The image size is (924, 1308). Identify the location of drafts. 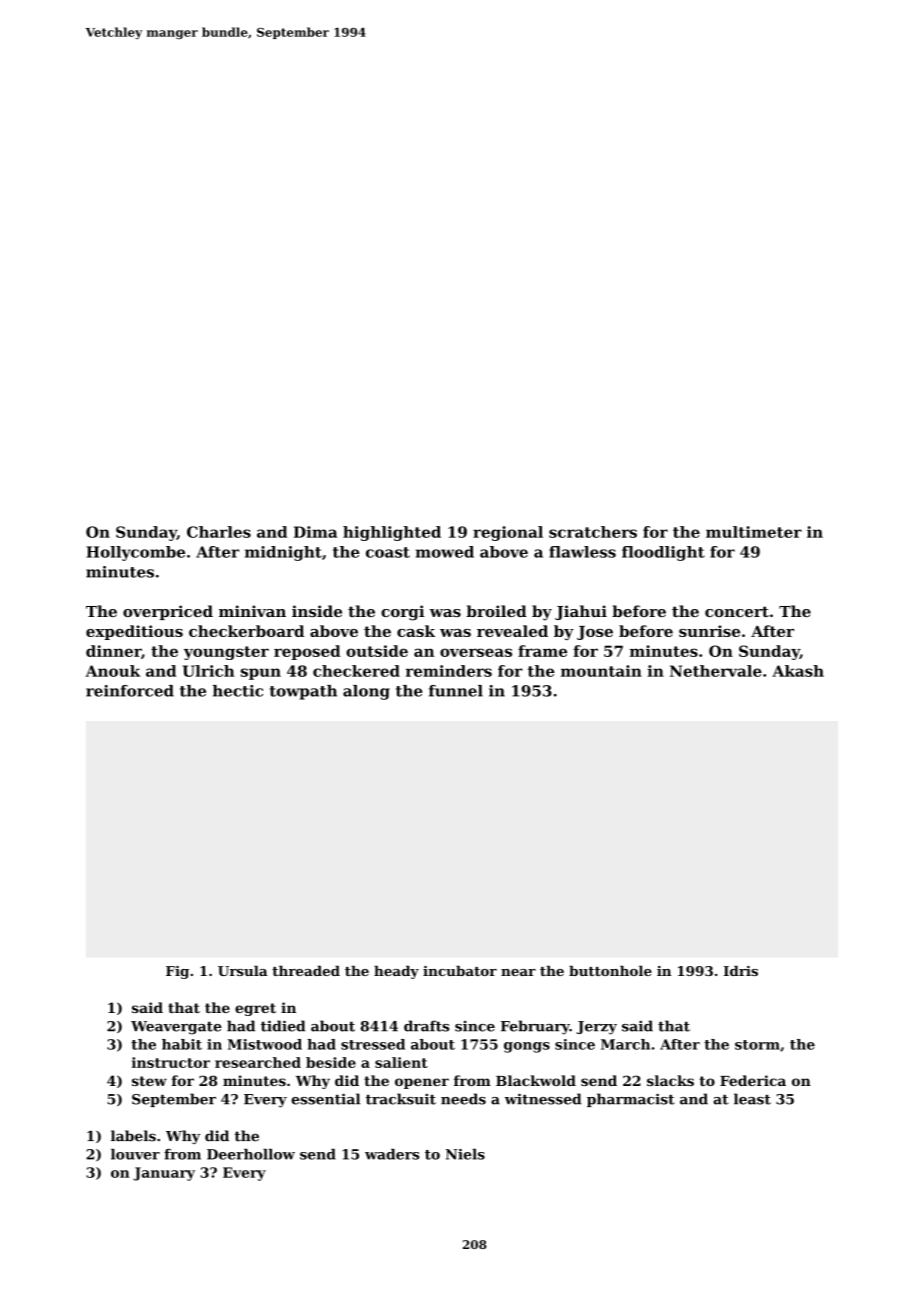
(426, 1026).
